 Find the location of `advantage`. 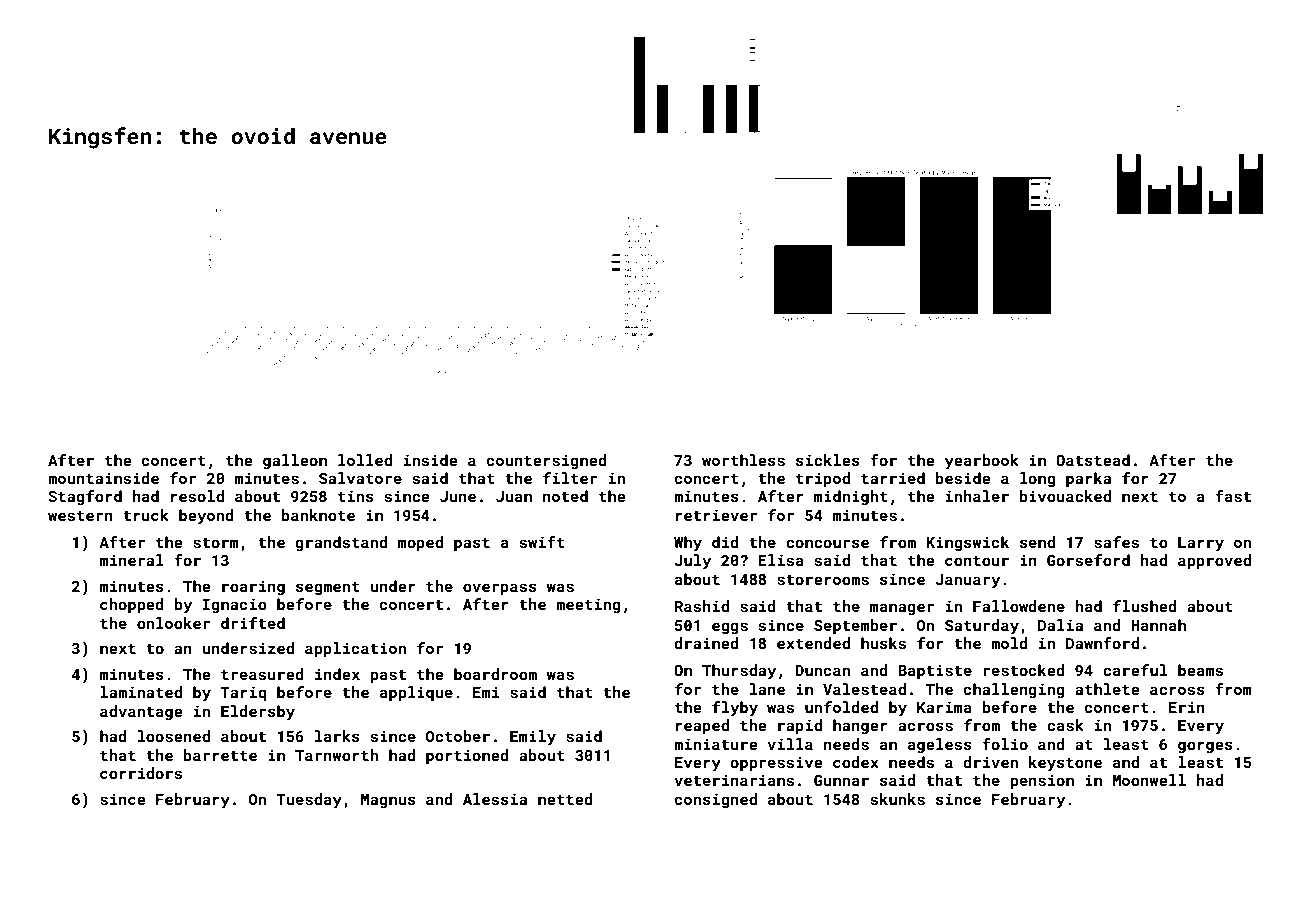

advantage is located at coordinates (141, 712).
